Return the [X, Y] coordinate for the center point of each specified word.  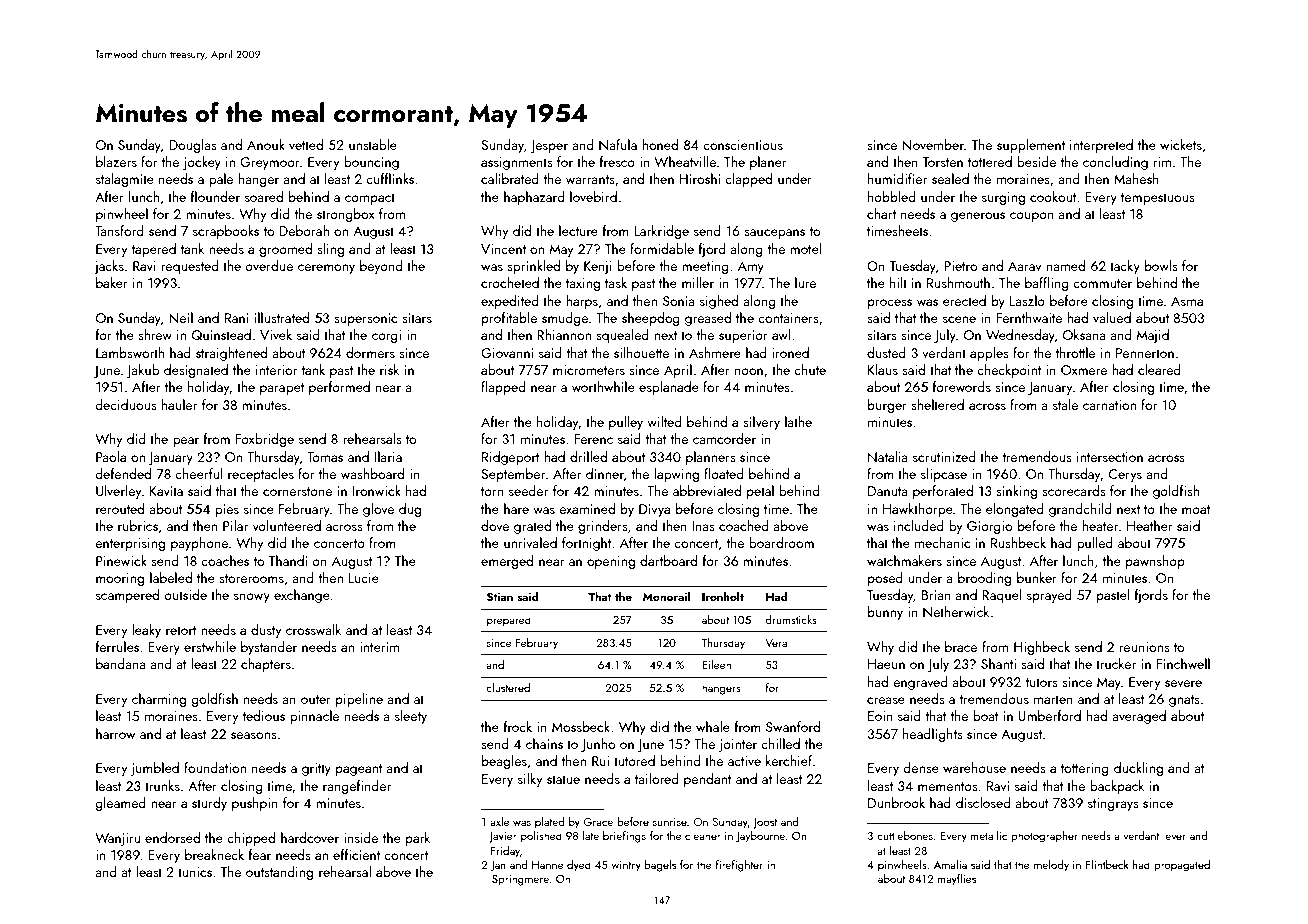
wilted [664, 421]
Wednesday [1020, 336]
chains [544, 743]
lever [1174, 835]
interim [379, 647]
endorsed [172, 837]
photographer [1044, 837]
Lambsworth [130, 352]
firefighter [739, 866]
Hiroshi [699, 178]
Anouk [266, 144]
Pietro [960, 266]
